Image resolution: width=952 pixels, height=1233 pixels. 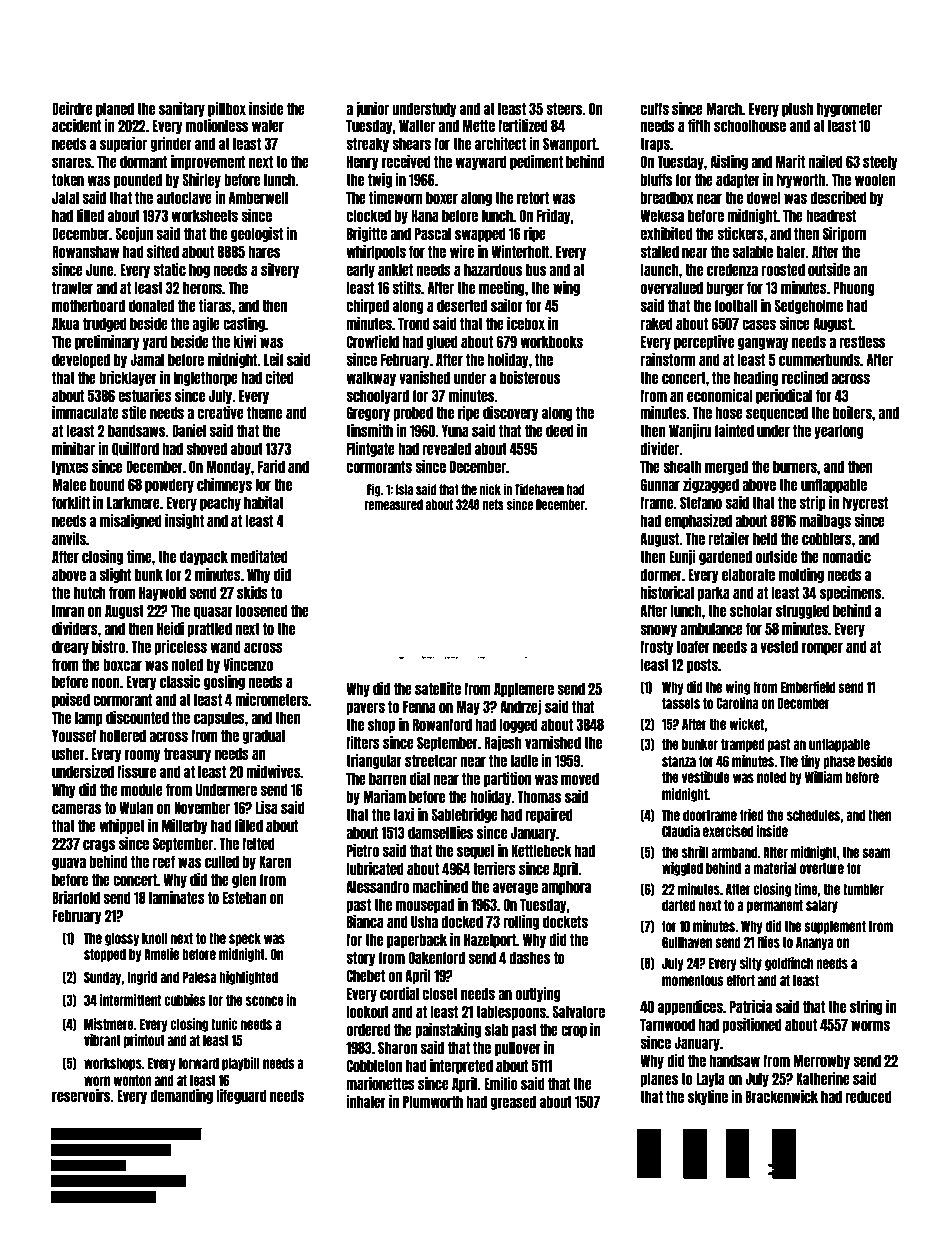 What do you see at coordinates (854, 288) in the screenshot?
I see `Phuong` at bounding box center [854, 288].
